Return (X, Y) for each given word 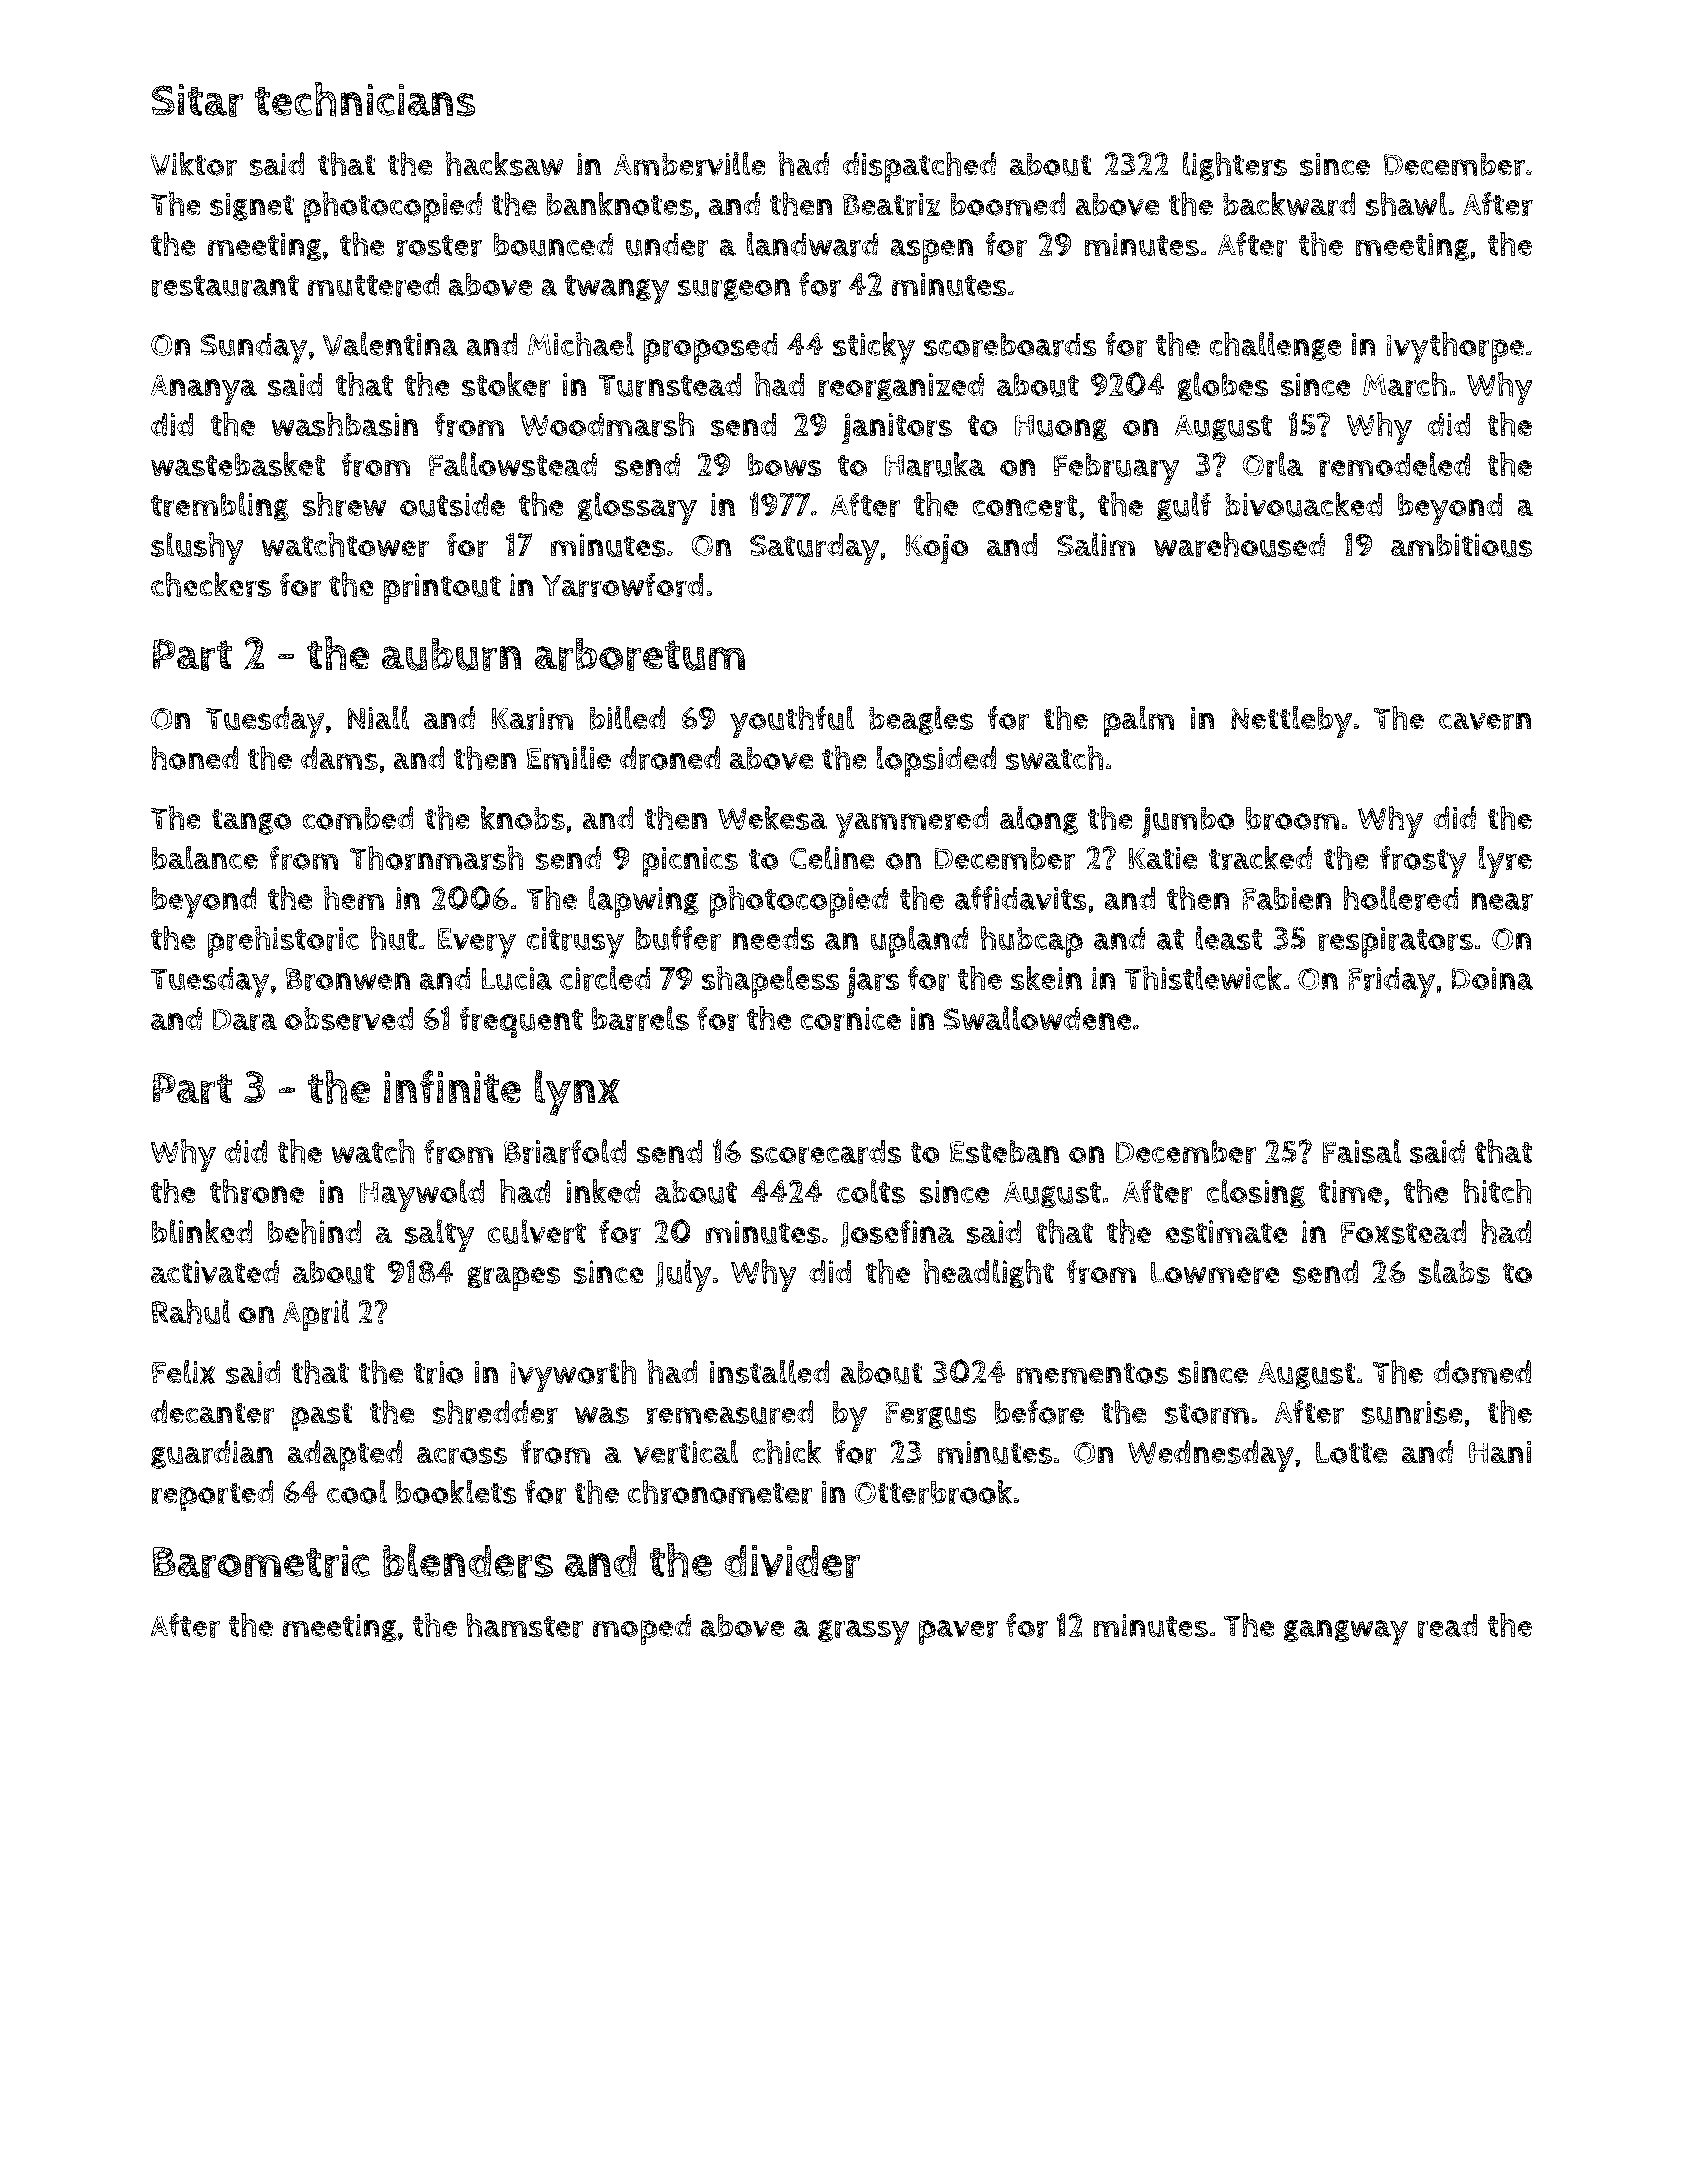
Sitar (197, 100)
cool (357, 1491)
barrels (640, 1018)
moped (642, 1629)
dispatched (919, 167)
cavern (1485, 721)
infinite (452, 1087)
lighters (1235, 166)
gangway (1346, 1633)
